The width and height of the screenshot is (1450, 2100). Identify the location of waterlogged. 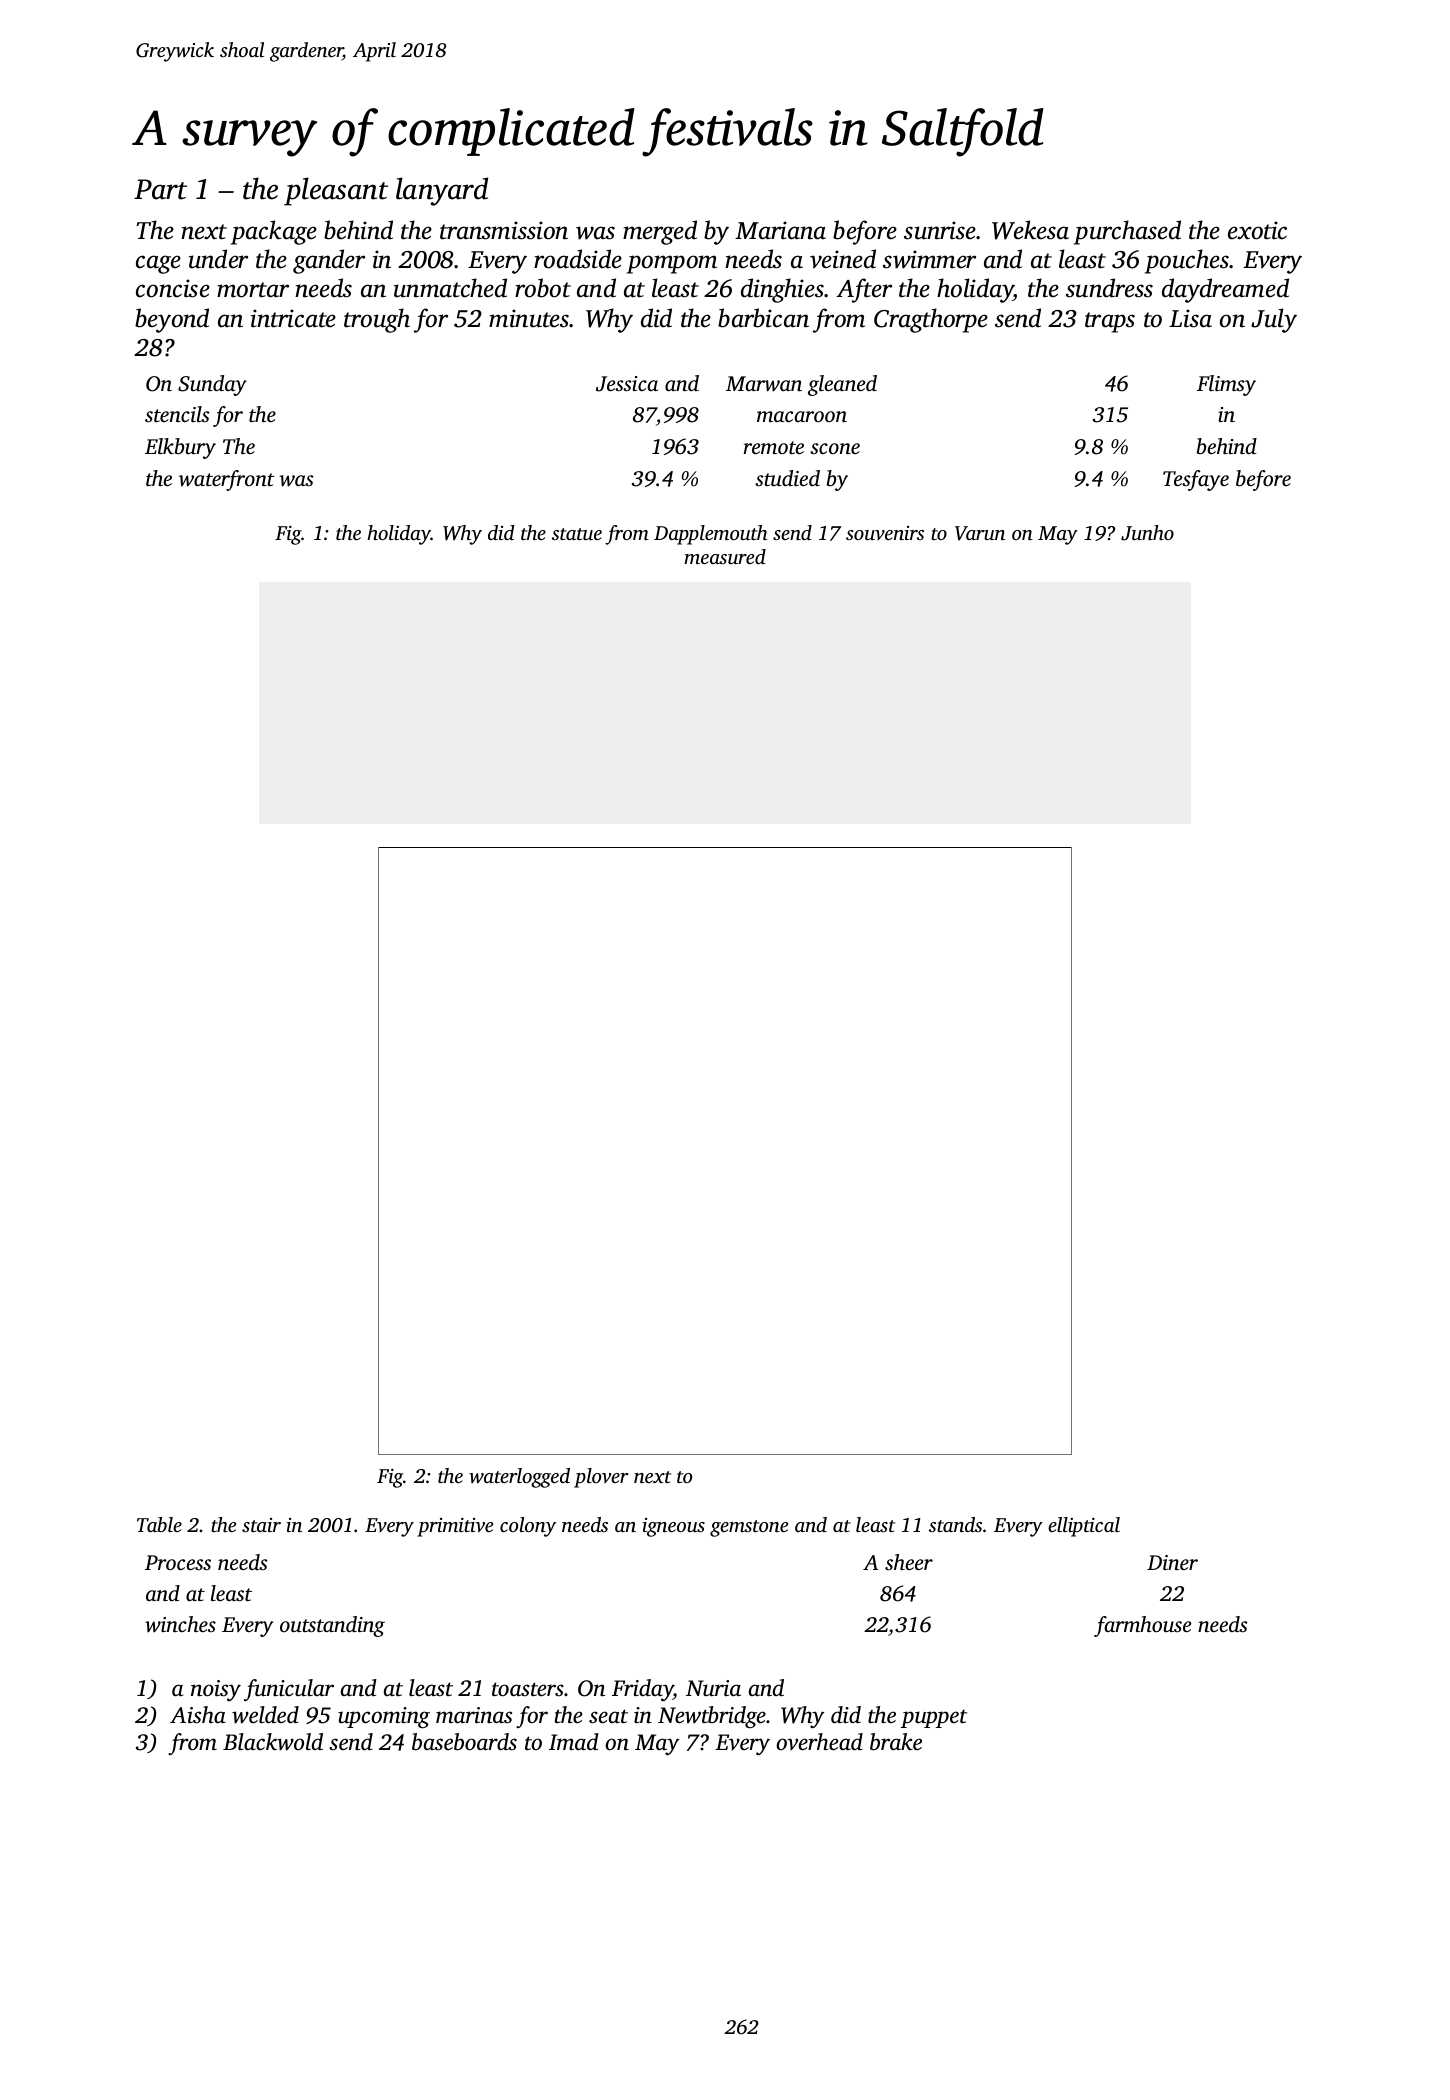
(519, 1478).
